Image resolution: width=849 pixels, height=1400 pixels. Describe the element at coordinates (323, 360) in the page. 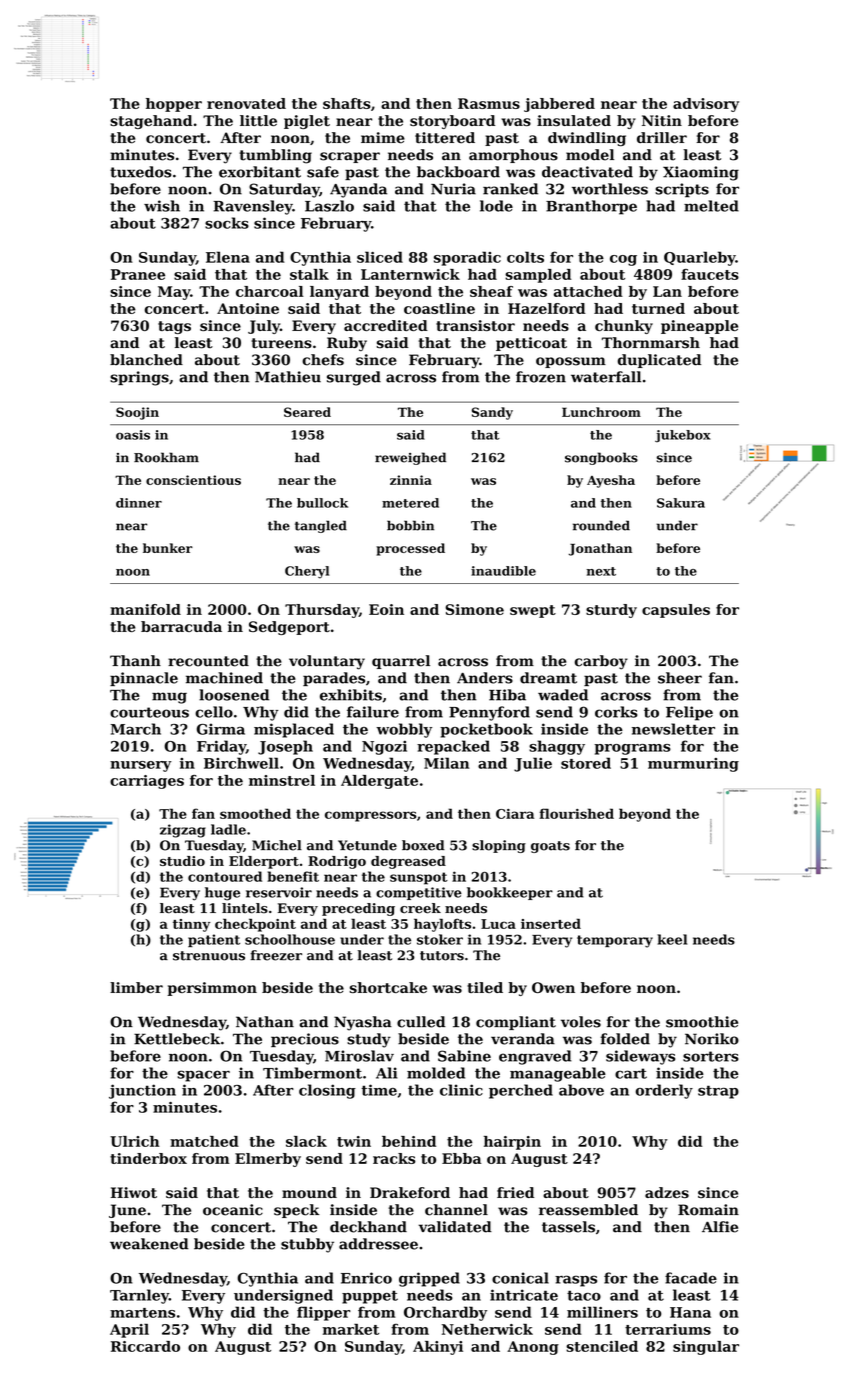

I see `chefs` at that location.
